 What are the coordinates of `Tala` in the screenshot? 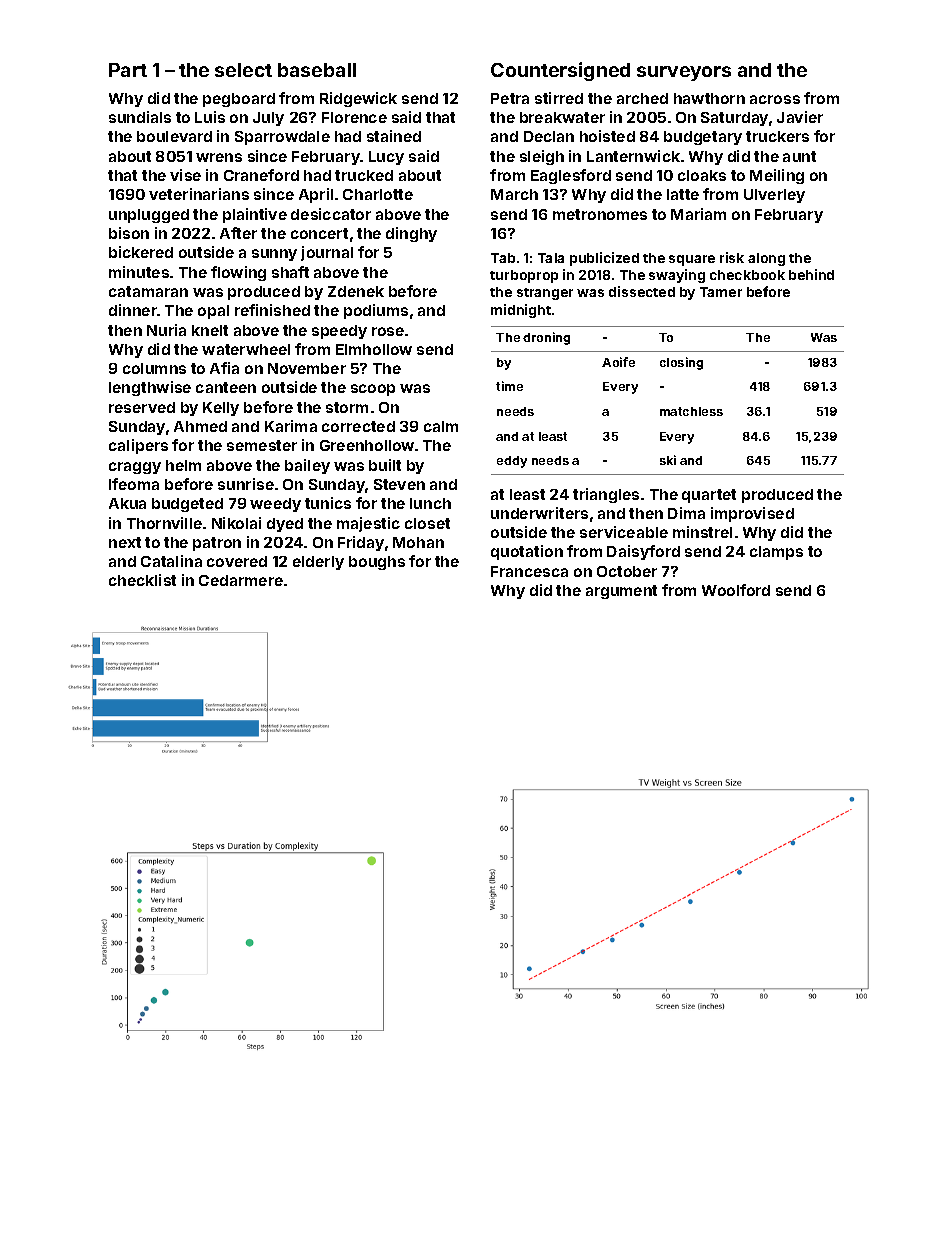 It's located at (551, 258).
